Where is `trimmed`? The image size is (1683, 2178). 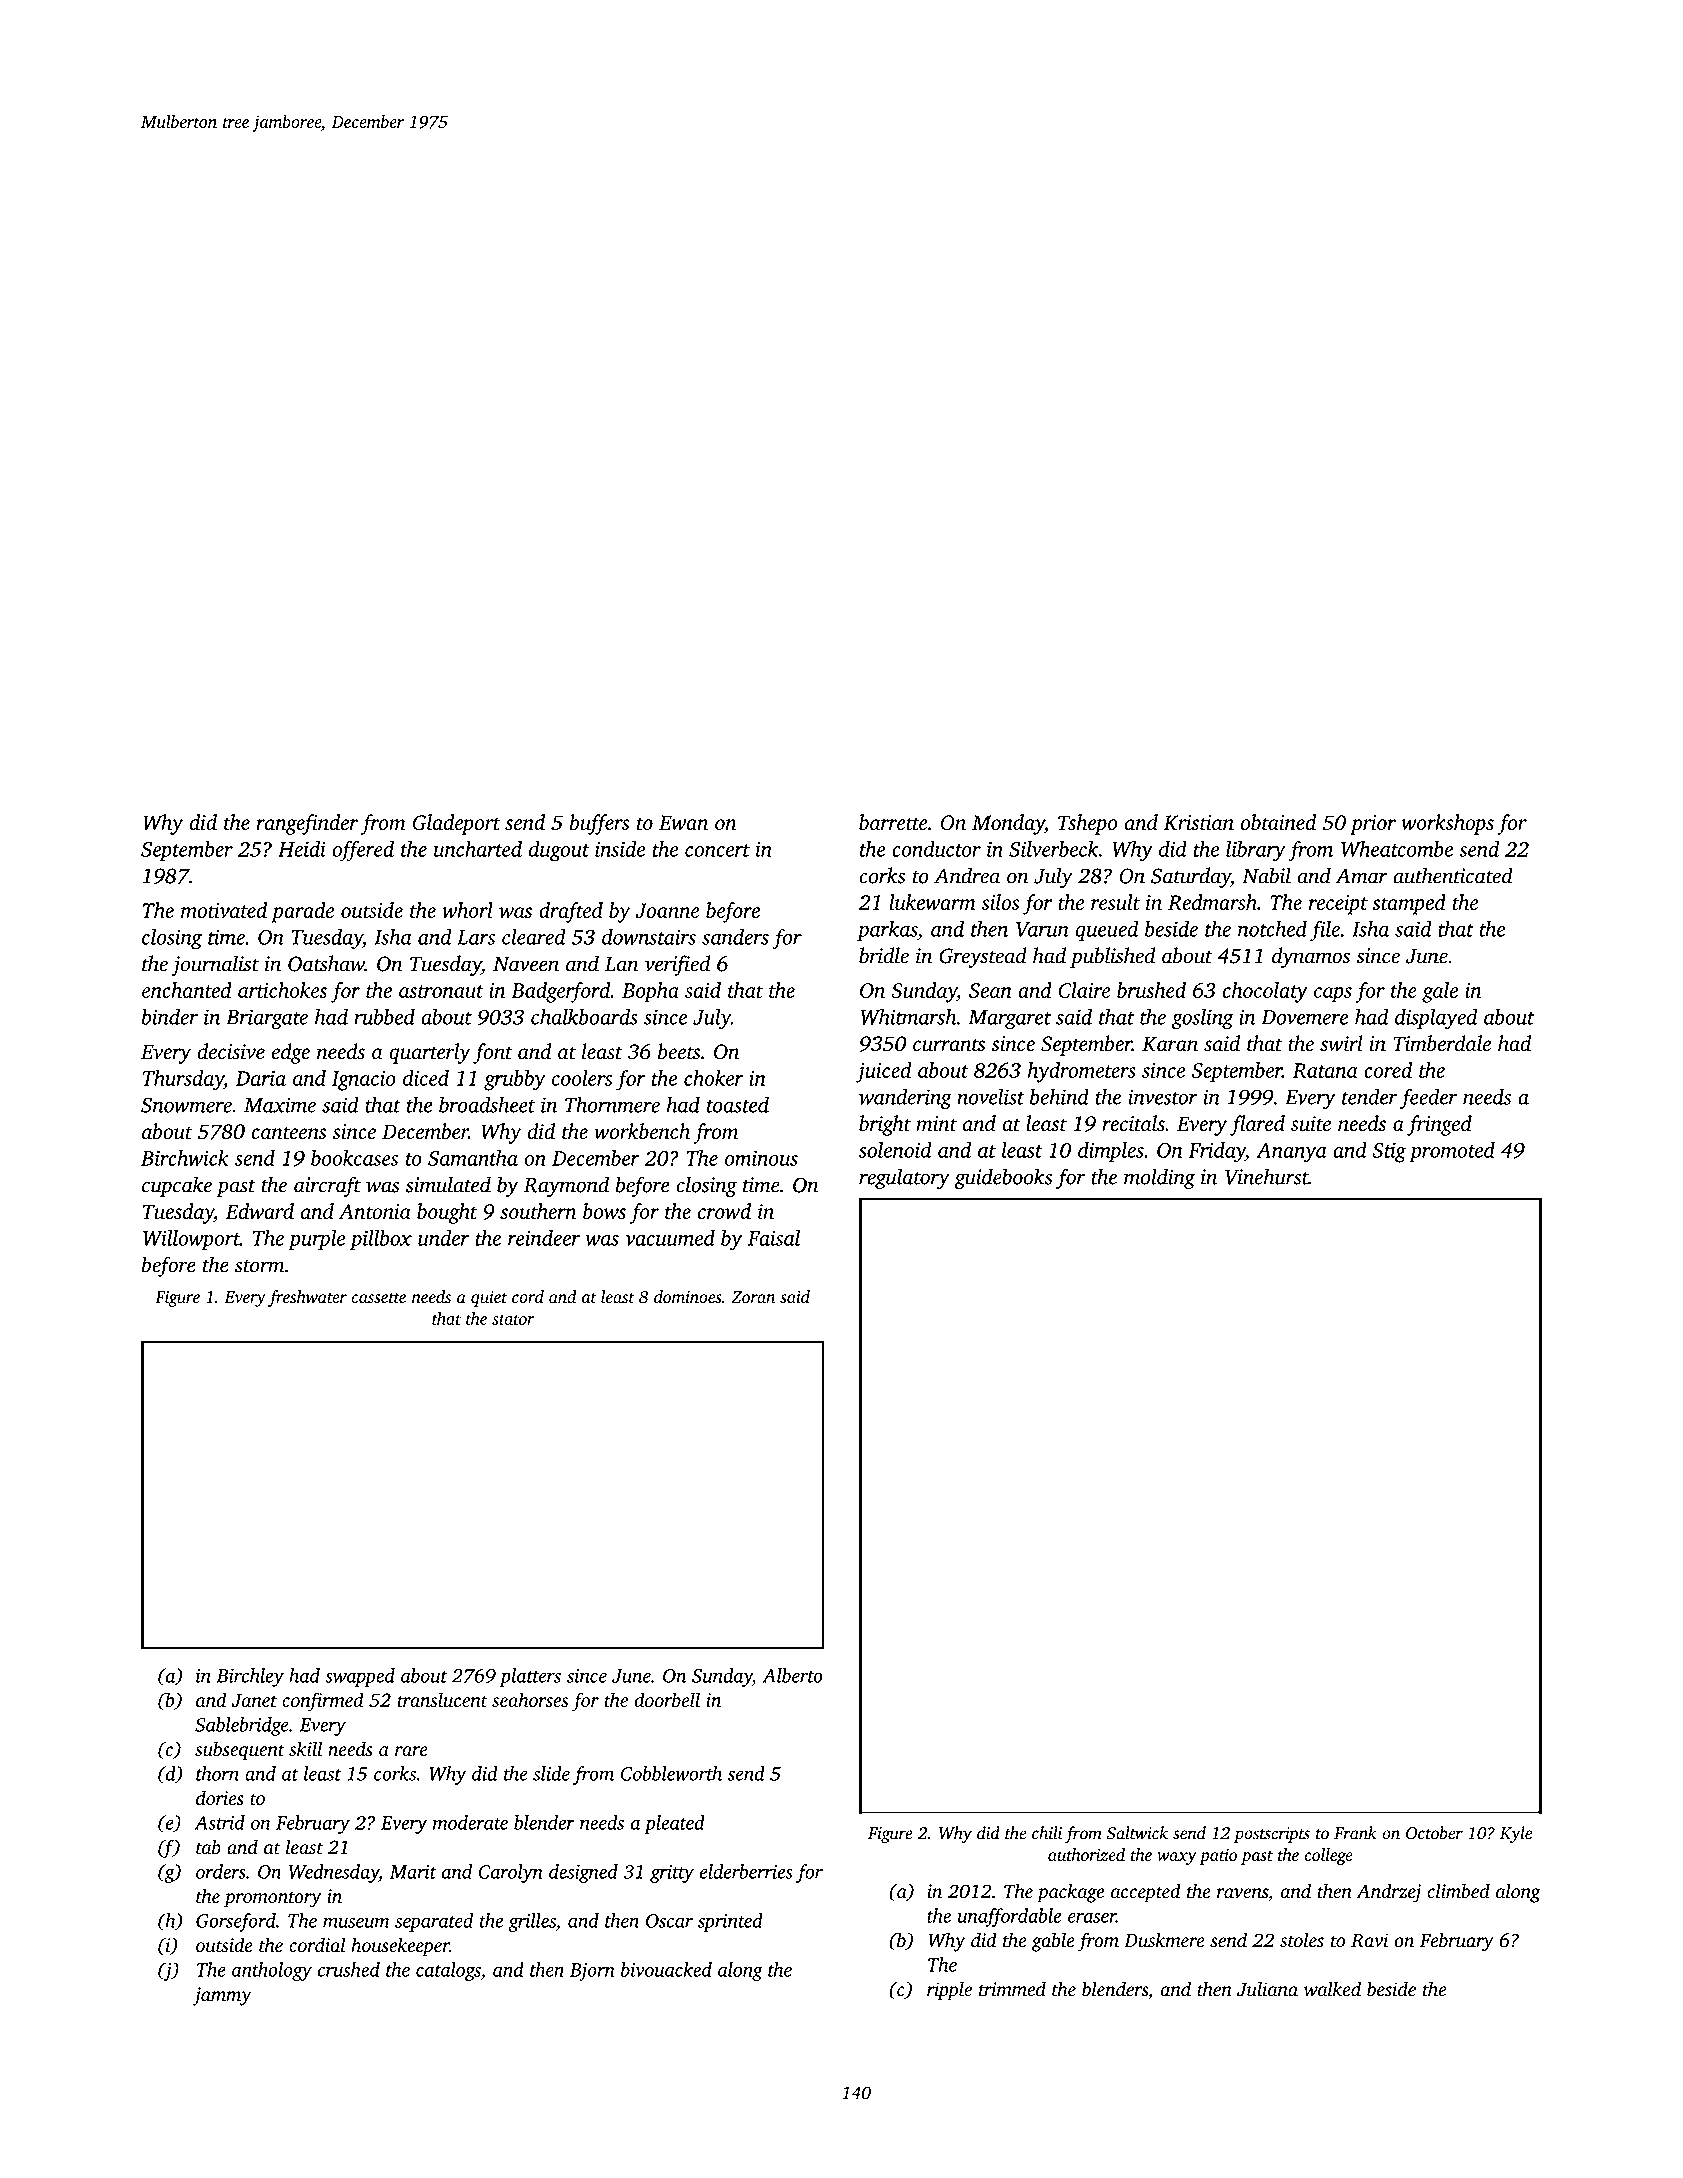 trimmed is located at coordinates (1012, 1989).
